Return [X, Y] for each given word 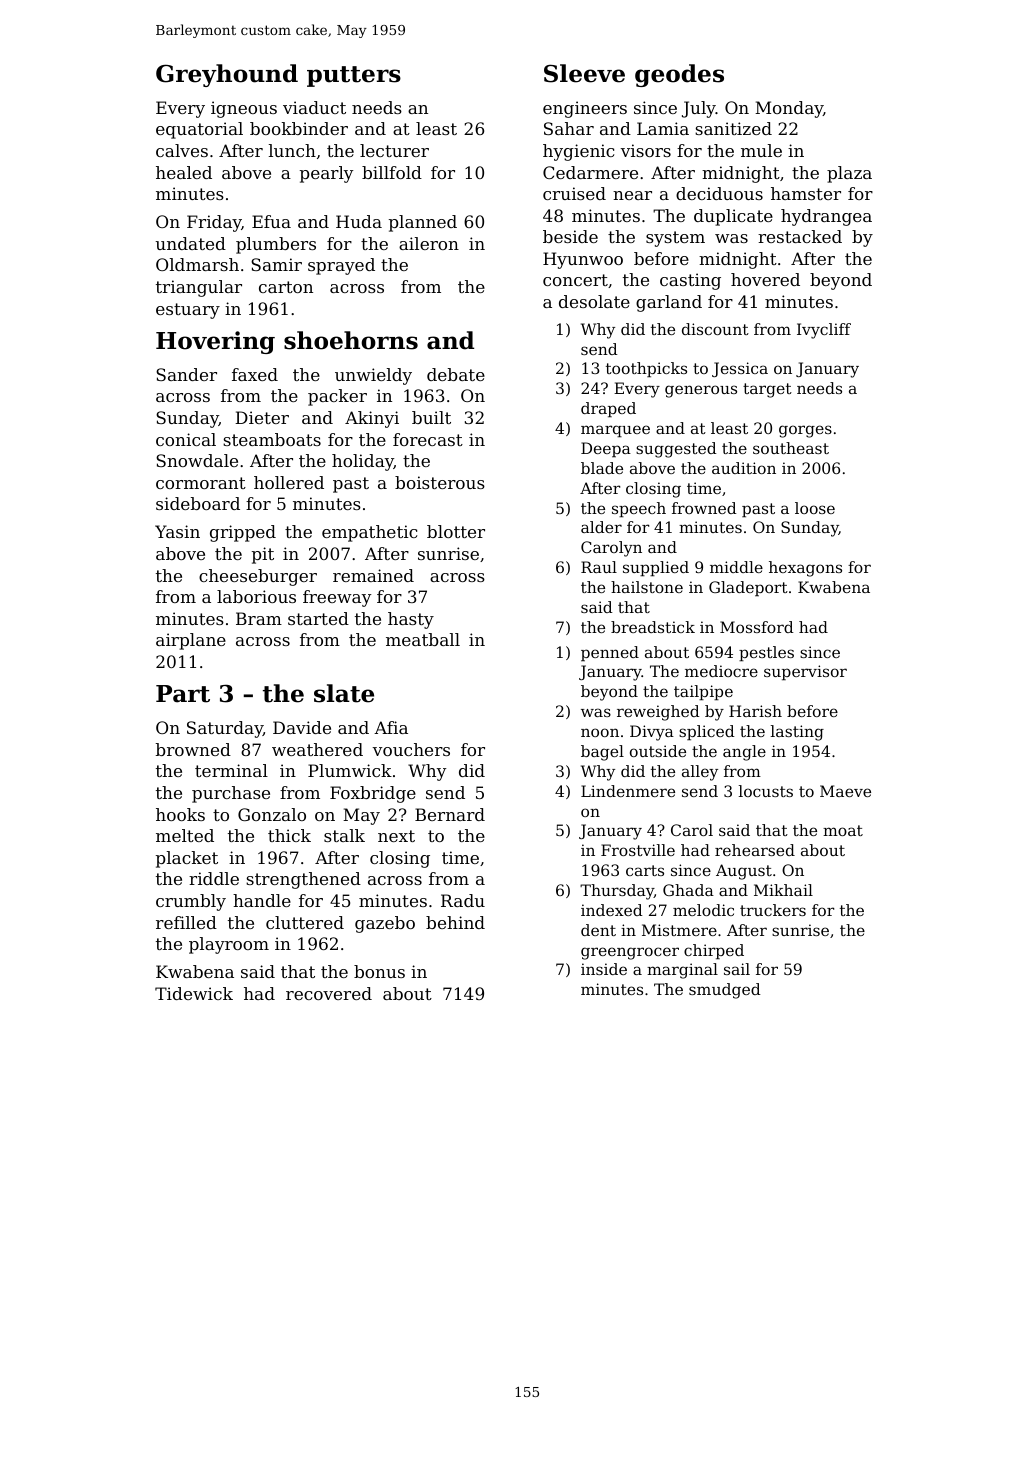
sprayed [341, 266]
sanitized [733, 128]
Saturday [225, 729]
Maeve [845, 791]
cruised [574, 193]
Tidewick [194, 993]
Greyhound [227, 75]
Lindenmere [628, 791]
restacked [800, 236]
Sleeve [584, 73]
